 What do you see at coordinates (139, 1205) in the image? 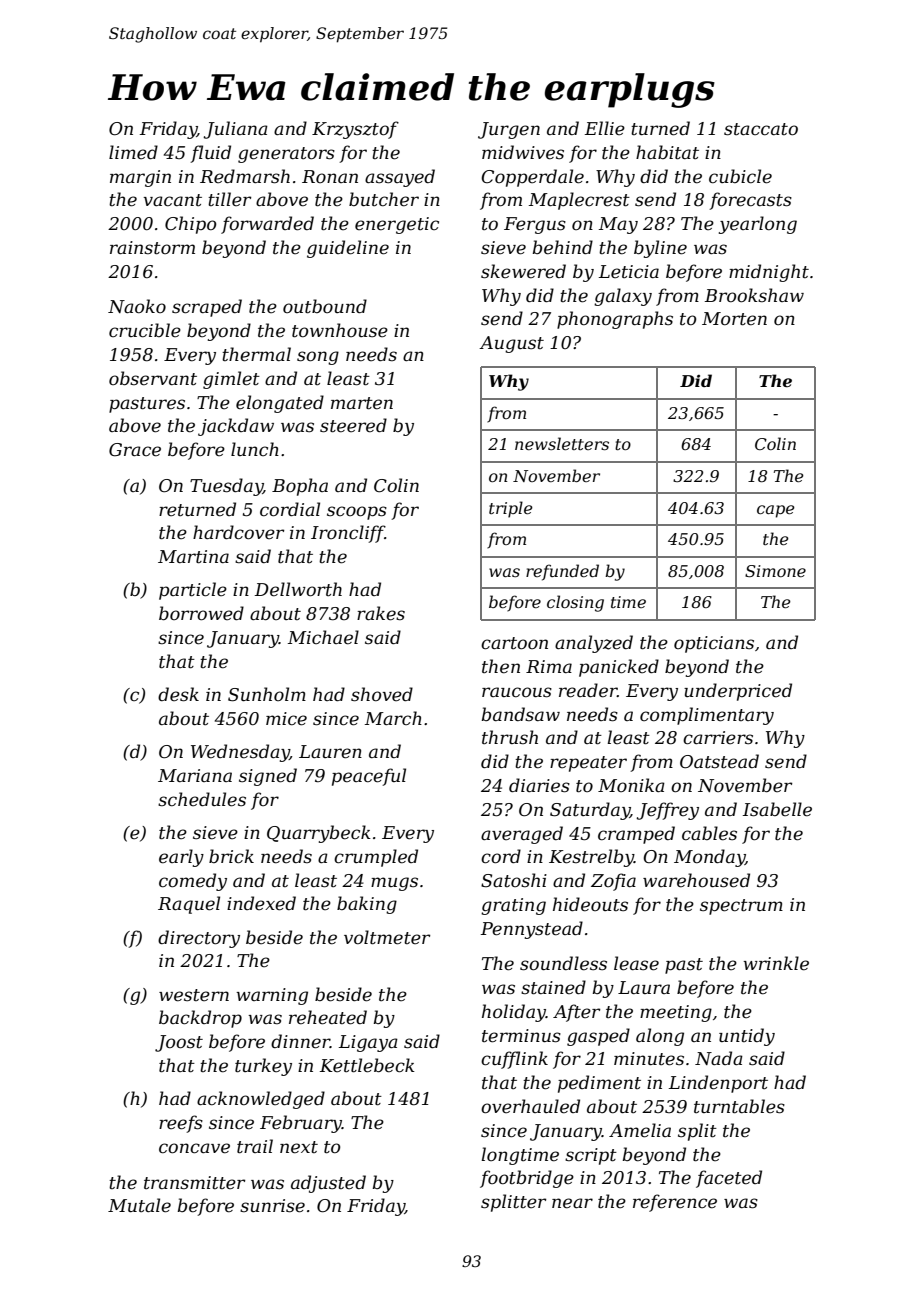
I see `Mutale` at bounding box center [139, 1205].
